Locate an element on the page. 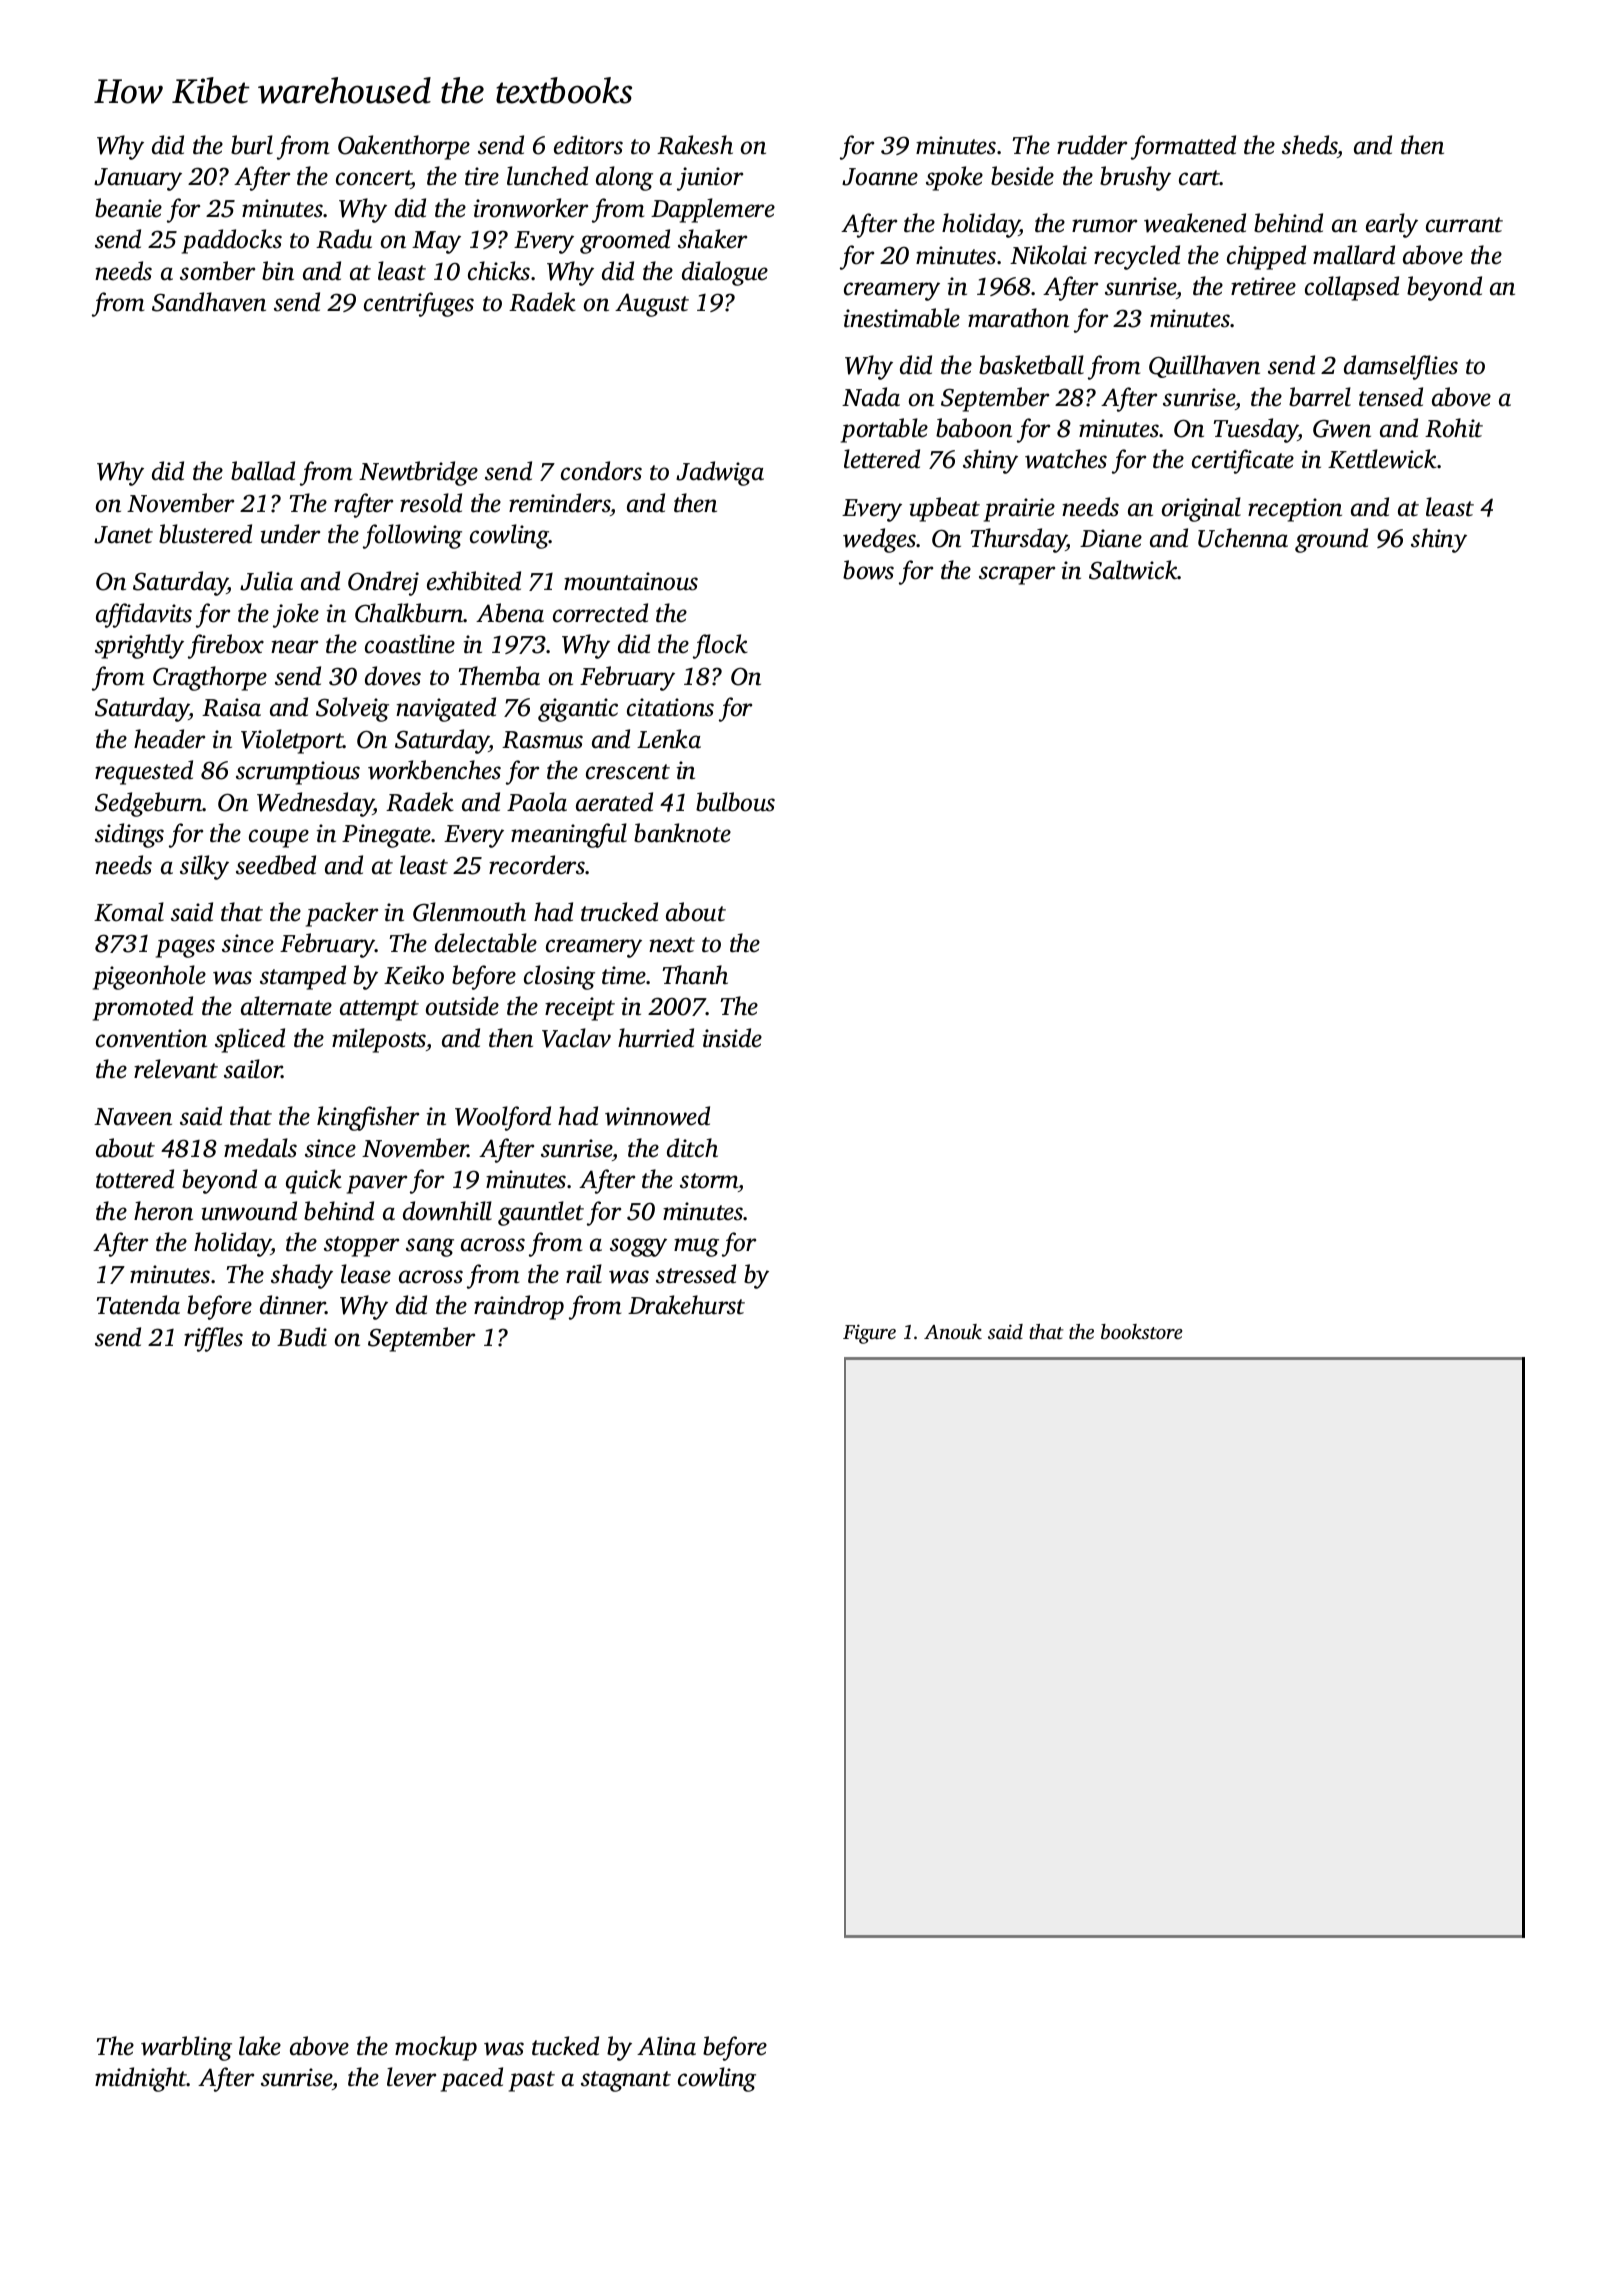 The height and width of the document is (2292, 1620). sheds is located at coordinates (1310, 145).
